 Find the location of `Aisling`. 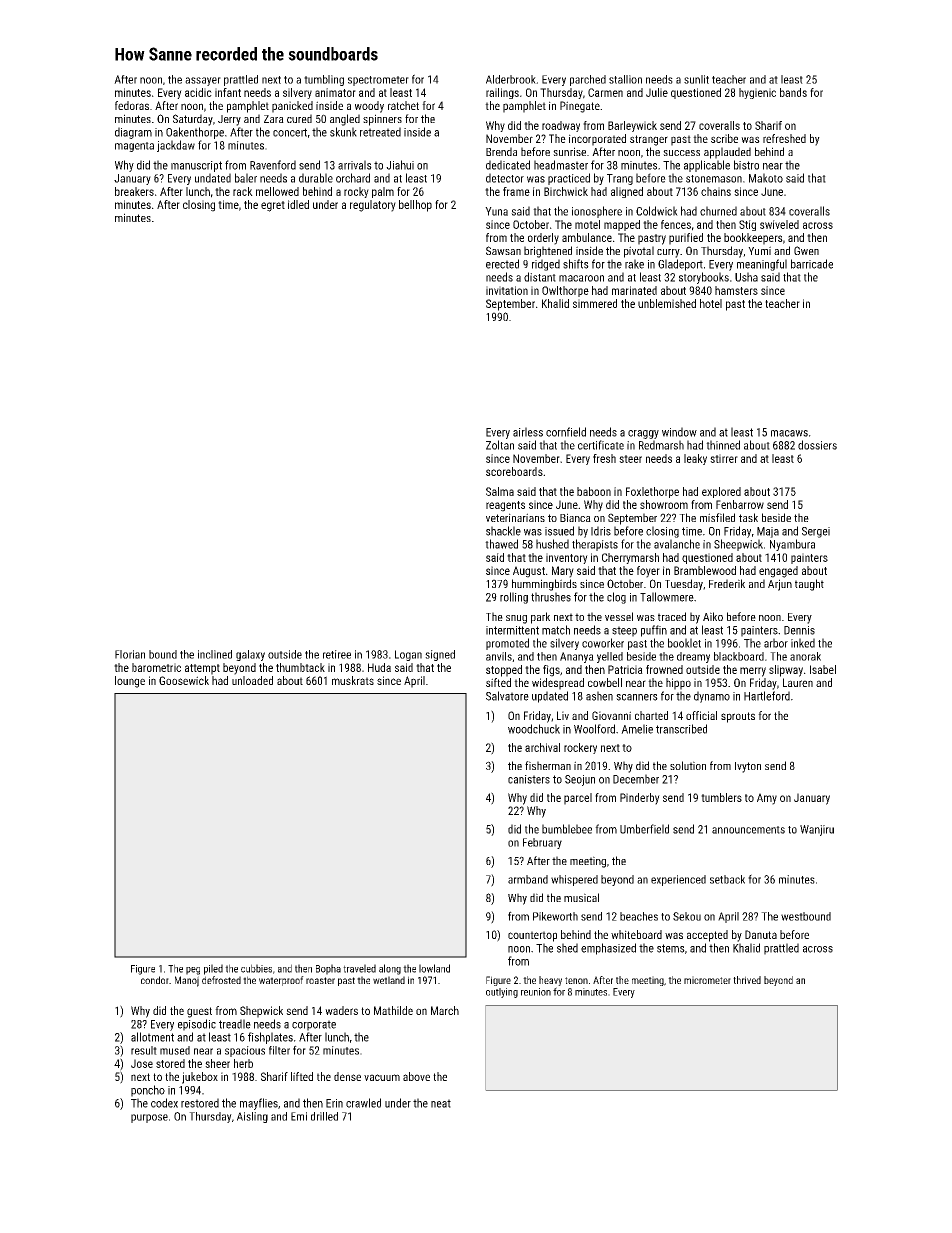

Aisling is located at coordinates (252, 1117).
